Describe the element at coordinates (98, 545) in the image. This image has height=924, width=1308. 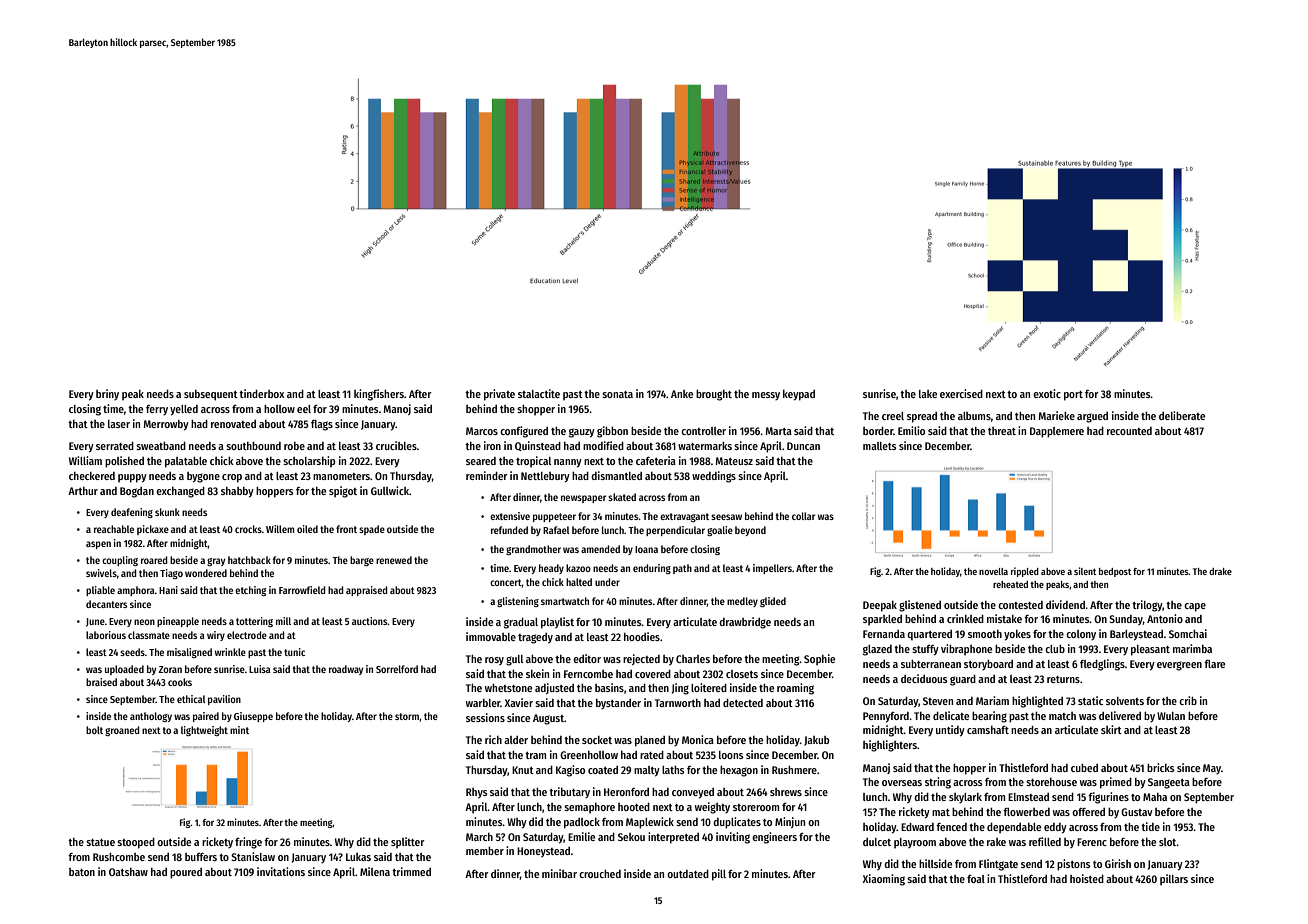
I see `aspen` at that location.
